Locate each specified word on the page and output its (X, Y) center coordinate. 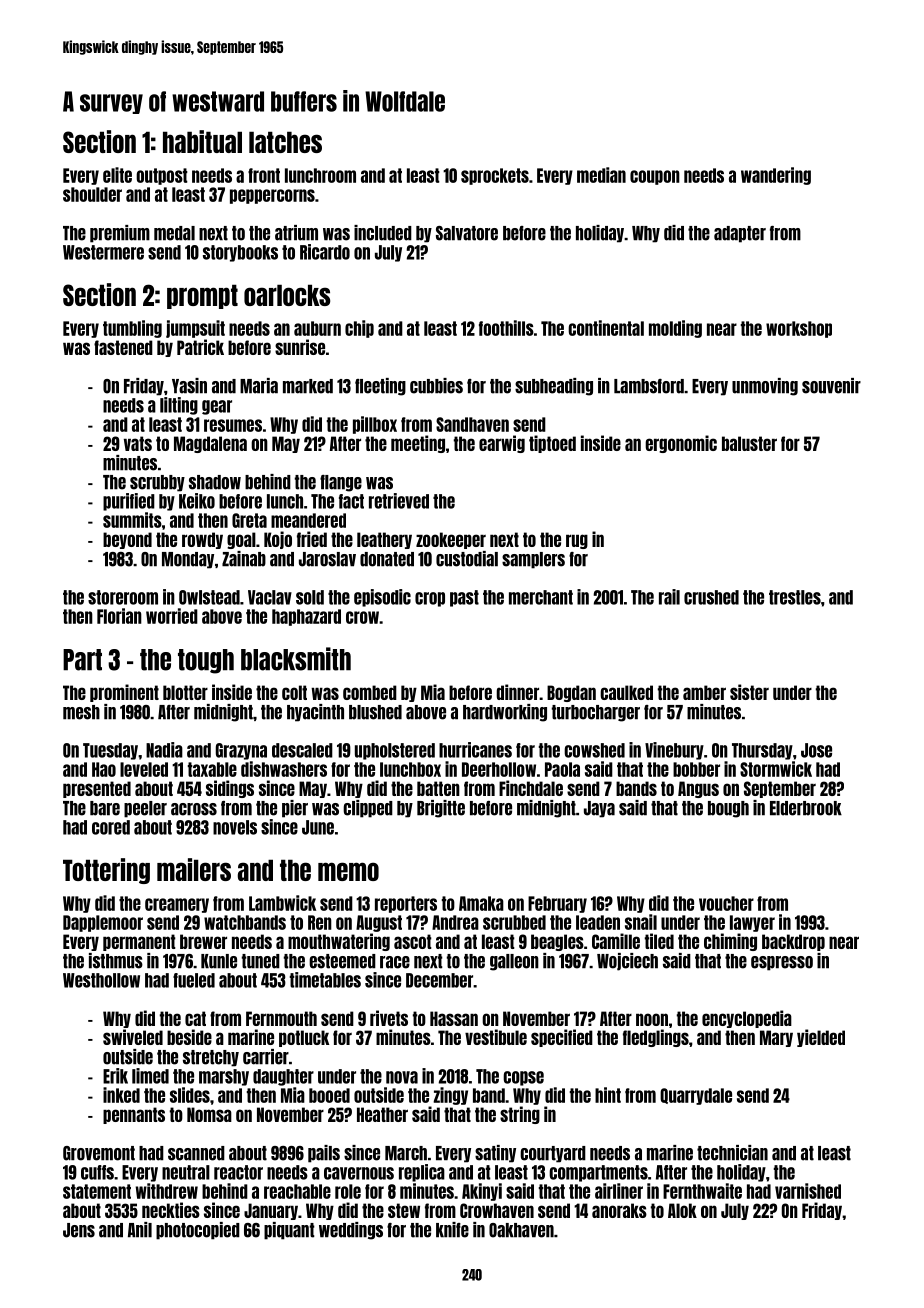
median (601, 175)
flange (341, 483)
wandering (776, 176)
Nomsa (209, 1114)
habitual (202, 141)
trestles (795, 597)
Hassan (454, 1018)
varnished (808, 1191)
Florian (119, 616)
